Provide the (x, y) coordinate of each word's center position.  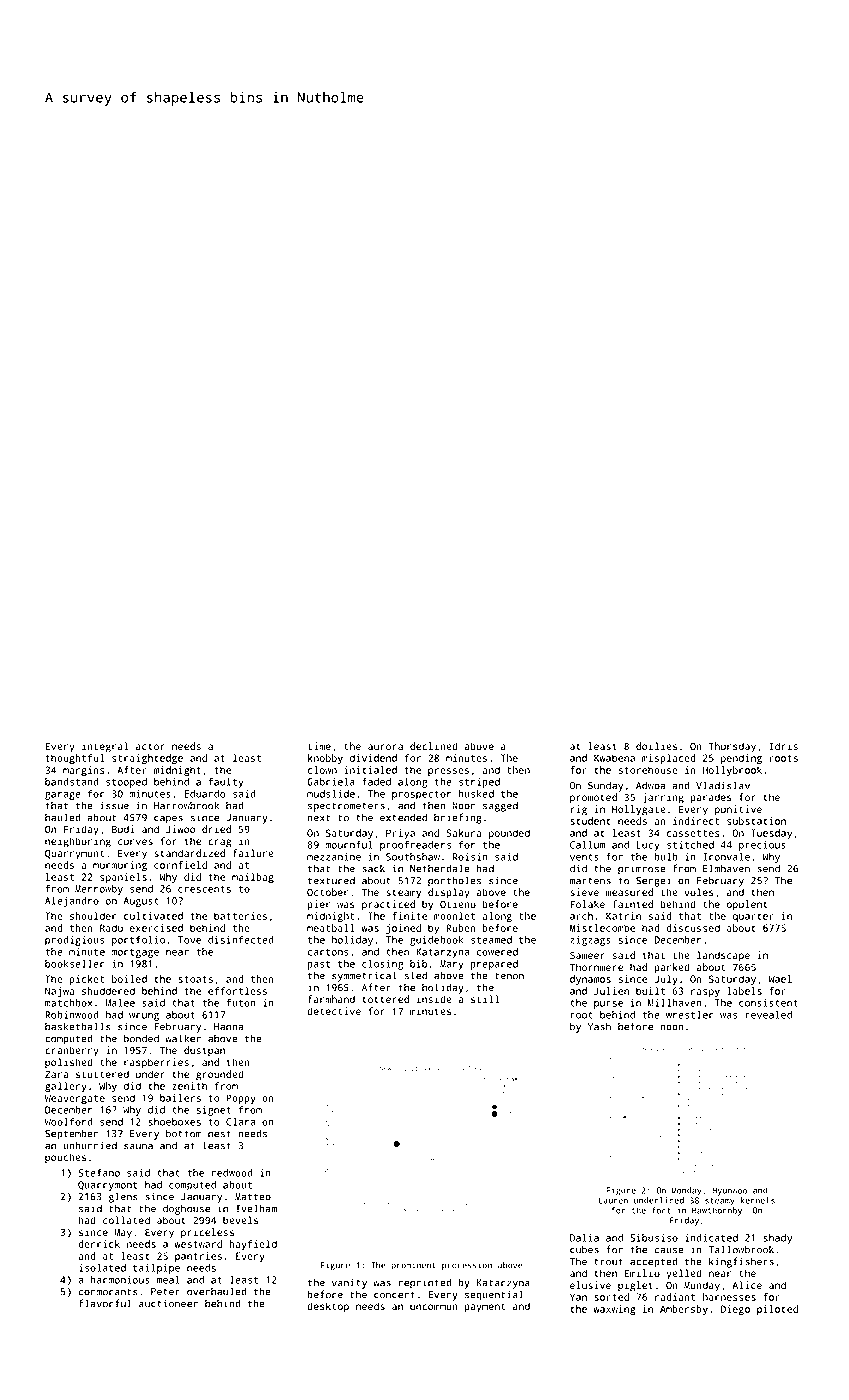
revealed (768, 1014)
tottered (386, 999)
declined (434, 746)
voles (699, 892)
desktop (328, 1307)
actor (150, 746)
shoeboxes (174, 1122)
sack (373, 869)
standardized (189, 853)
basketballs (78, 1026)
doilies (656, 746)
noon (672, 1027)
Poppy (241, 1099)
